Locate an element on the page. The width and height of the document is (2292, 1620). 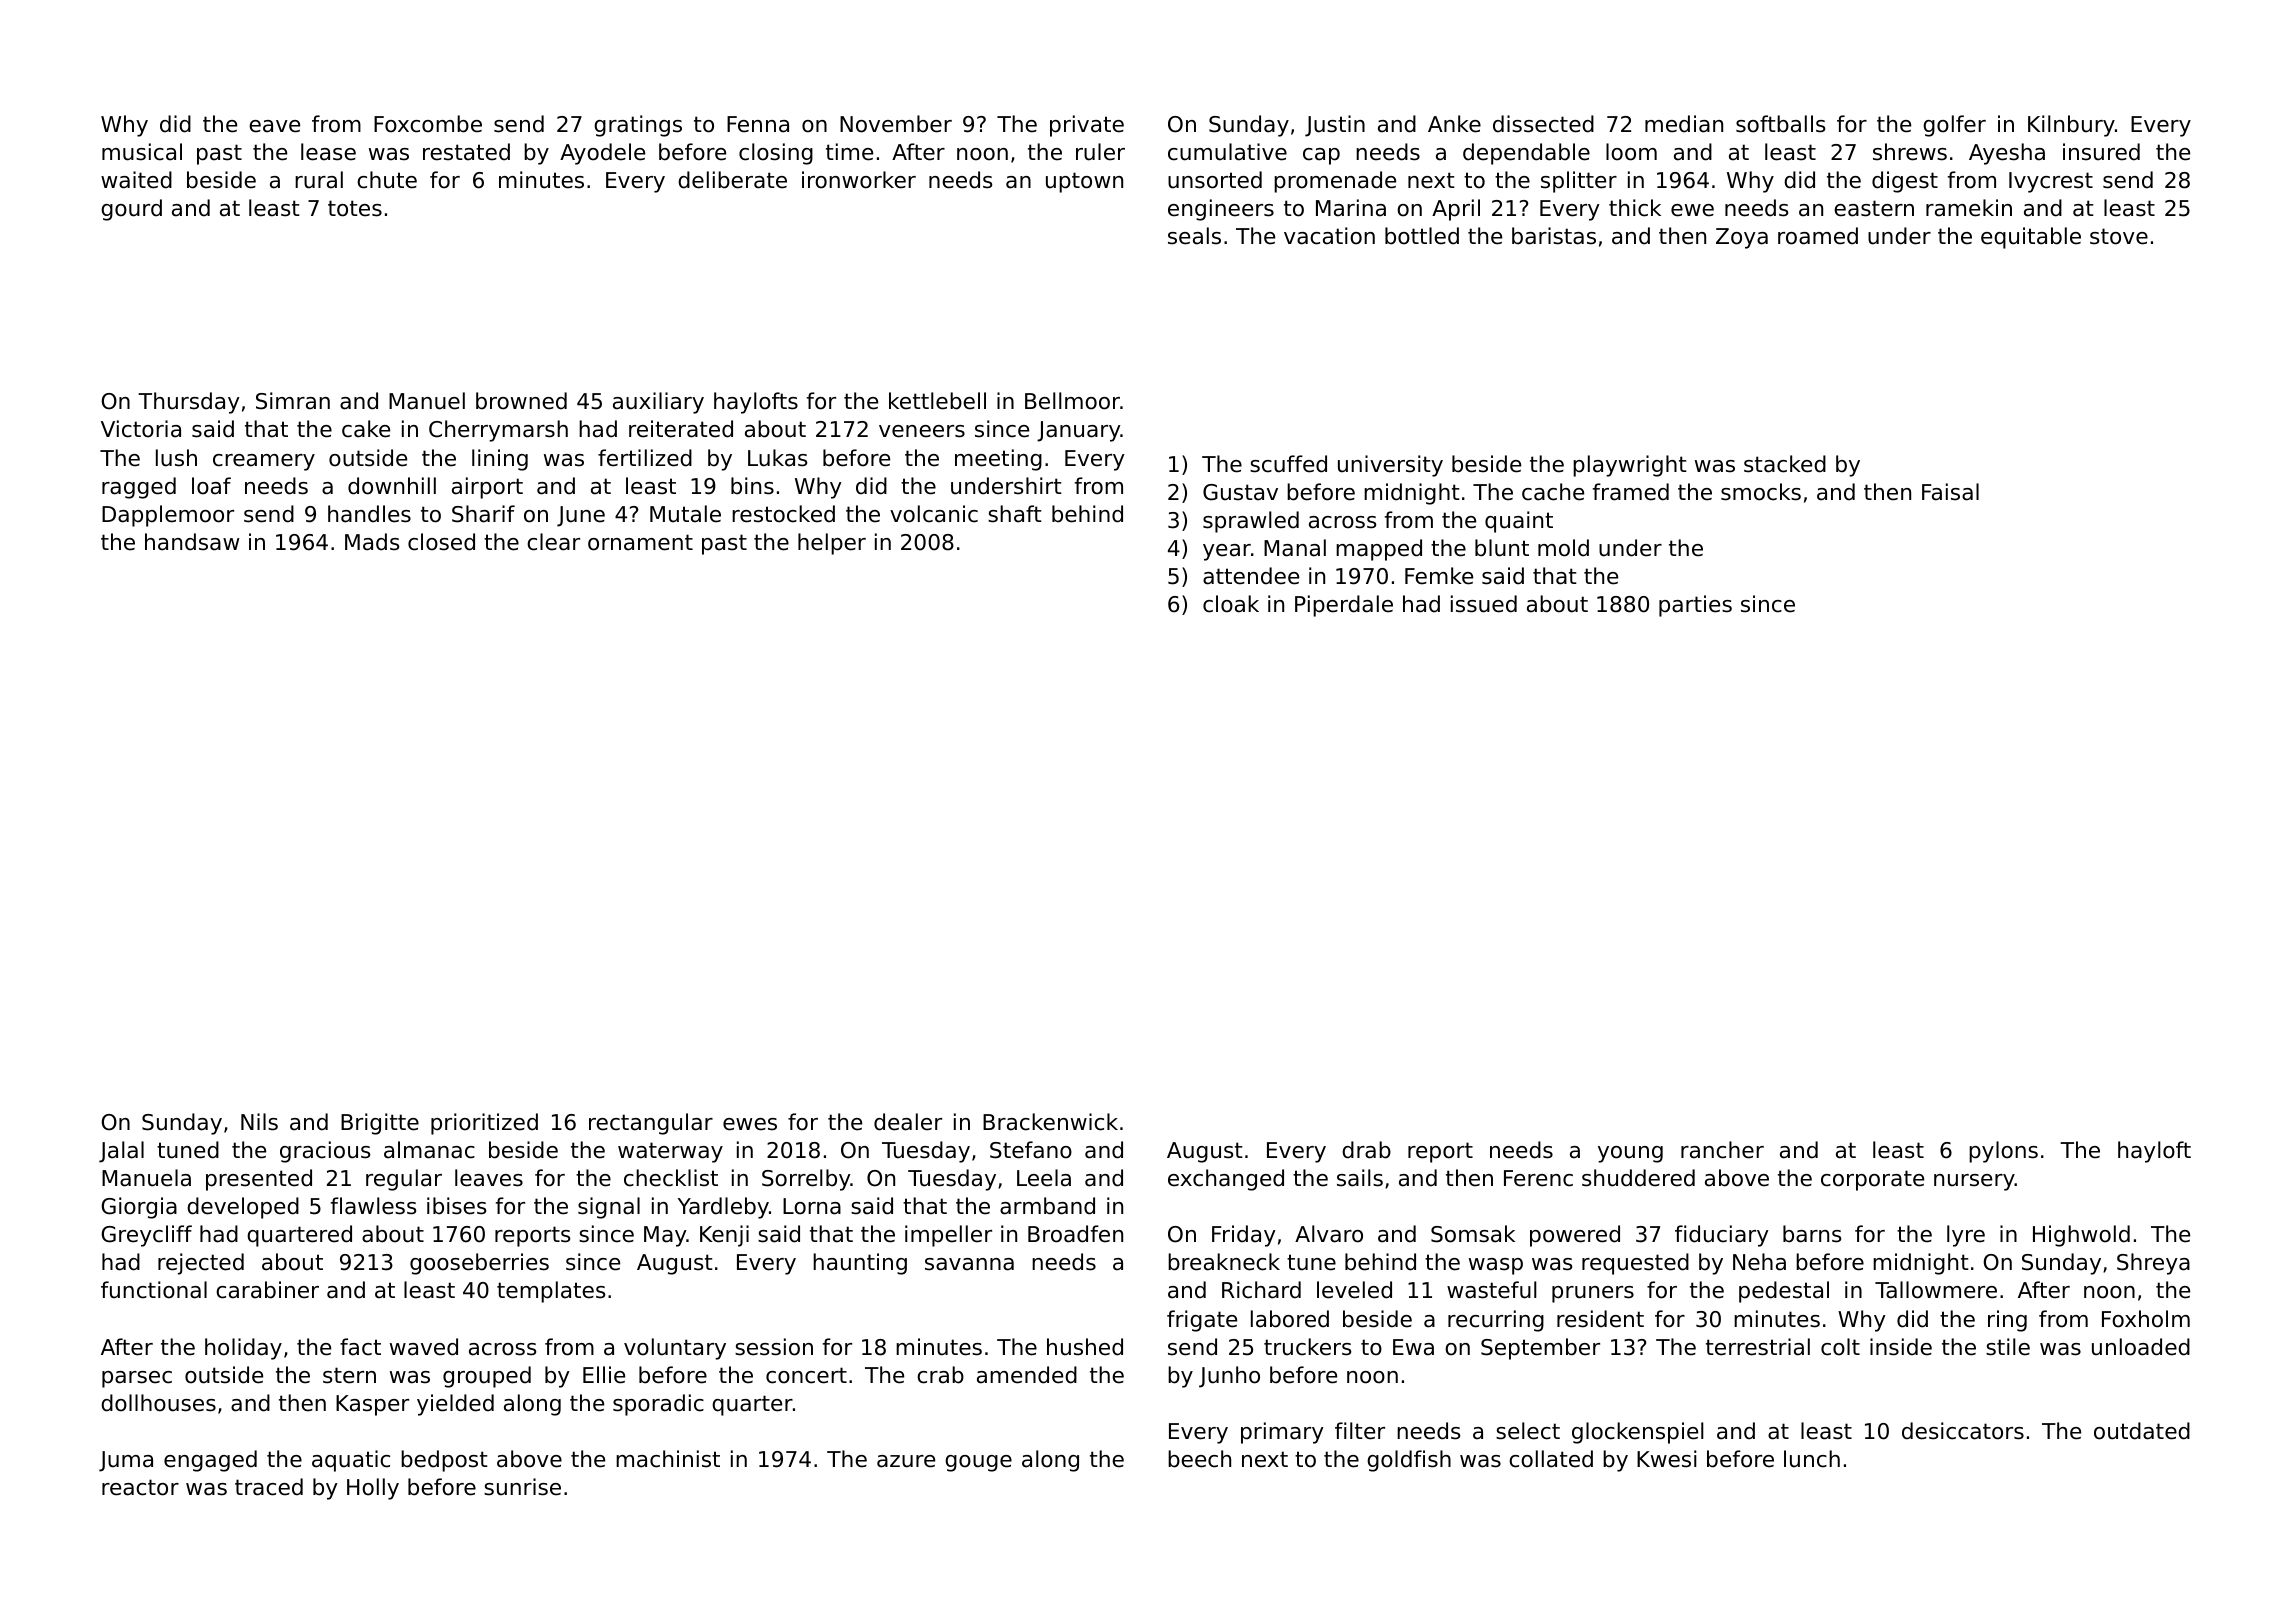
lunch is located at coordinates (1812, 1459).
